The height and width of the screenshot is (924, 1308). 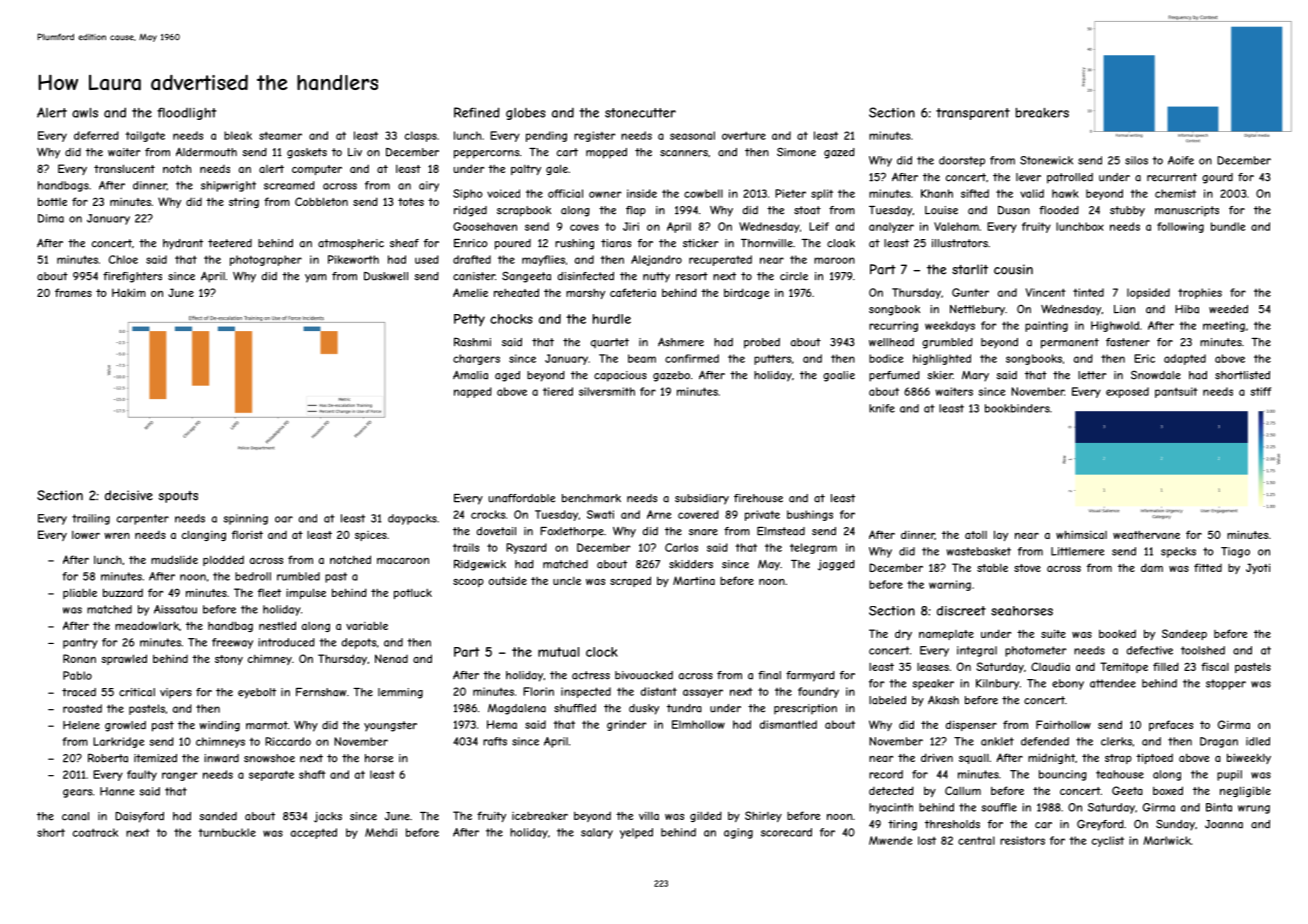 What do you see at coordinates (1181, 160) in the screenshot?
I see `Aoife` at bounding box center [1181, 160].
